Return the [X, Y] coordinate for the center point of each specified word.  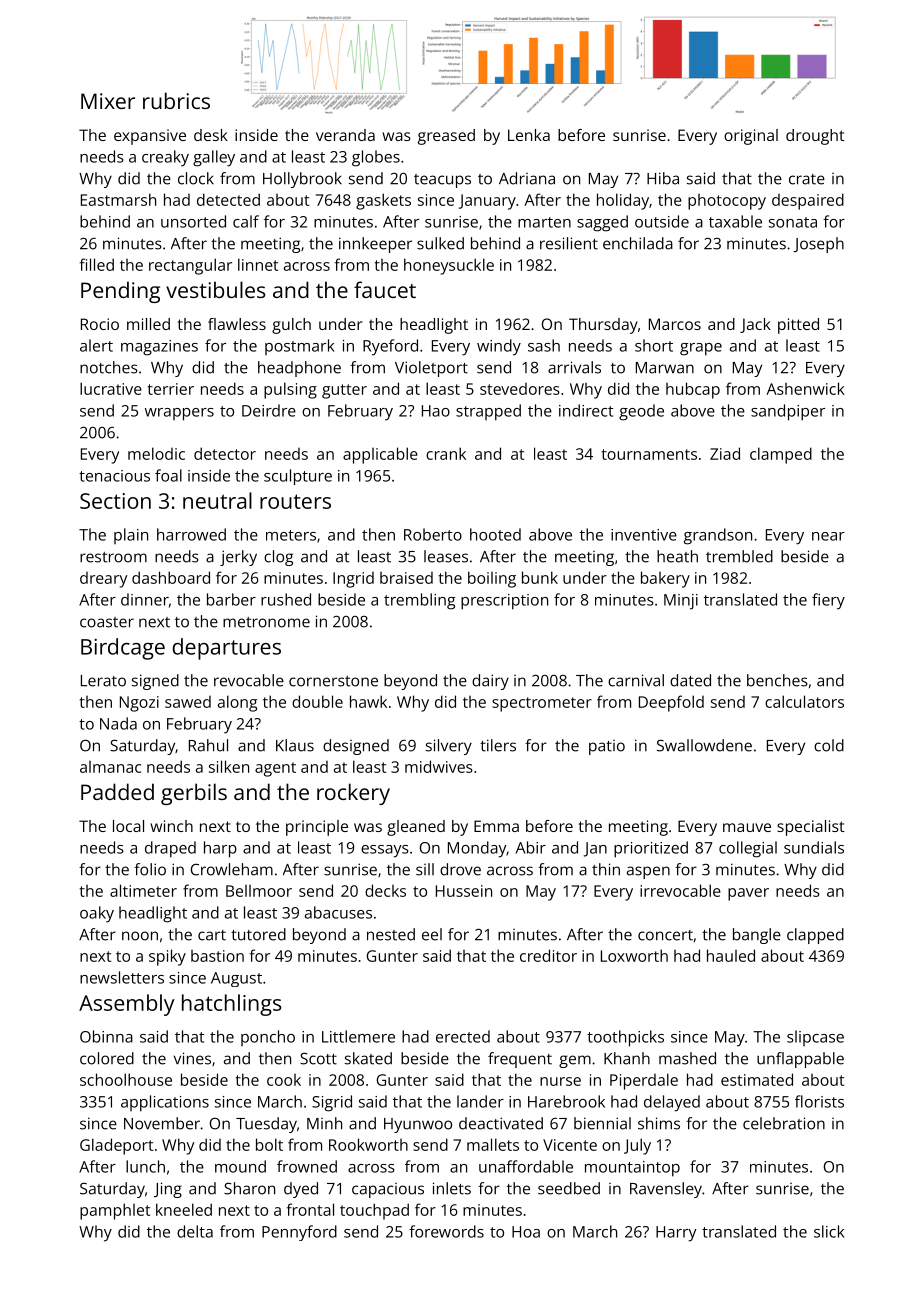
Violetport [431, 369]
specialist [811, 828]
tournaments [649, 454]
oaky [97, 914]
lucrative [111, 388]
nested [391, 934]
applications [165, 1103]
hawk [368, 701]
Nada [118, 723]
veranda [345, 135]
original [751, 137]
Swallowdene [704, 745]
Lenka [529, 135]
